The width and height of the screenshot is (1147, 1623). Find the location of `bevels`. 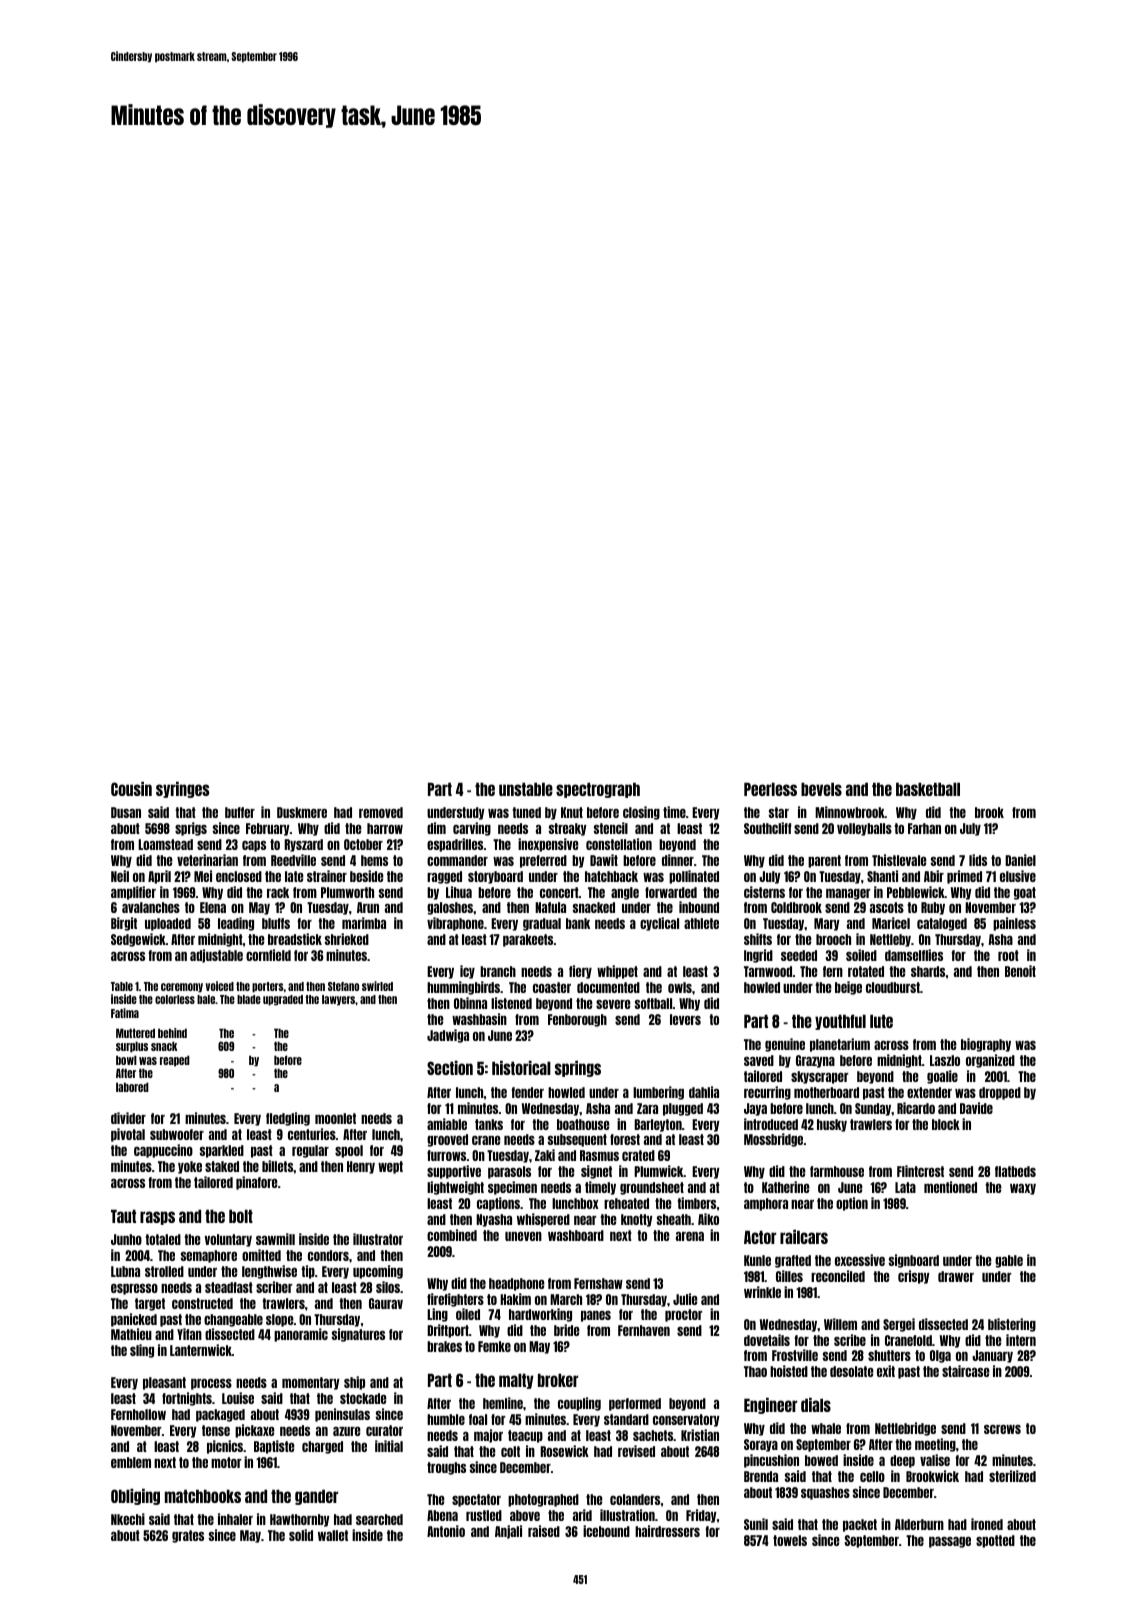

bevels is located at coordinates (821, 789).
